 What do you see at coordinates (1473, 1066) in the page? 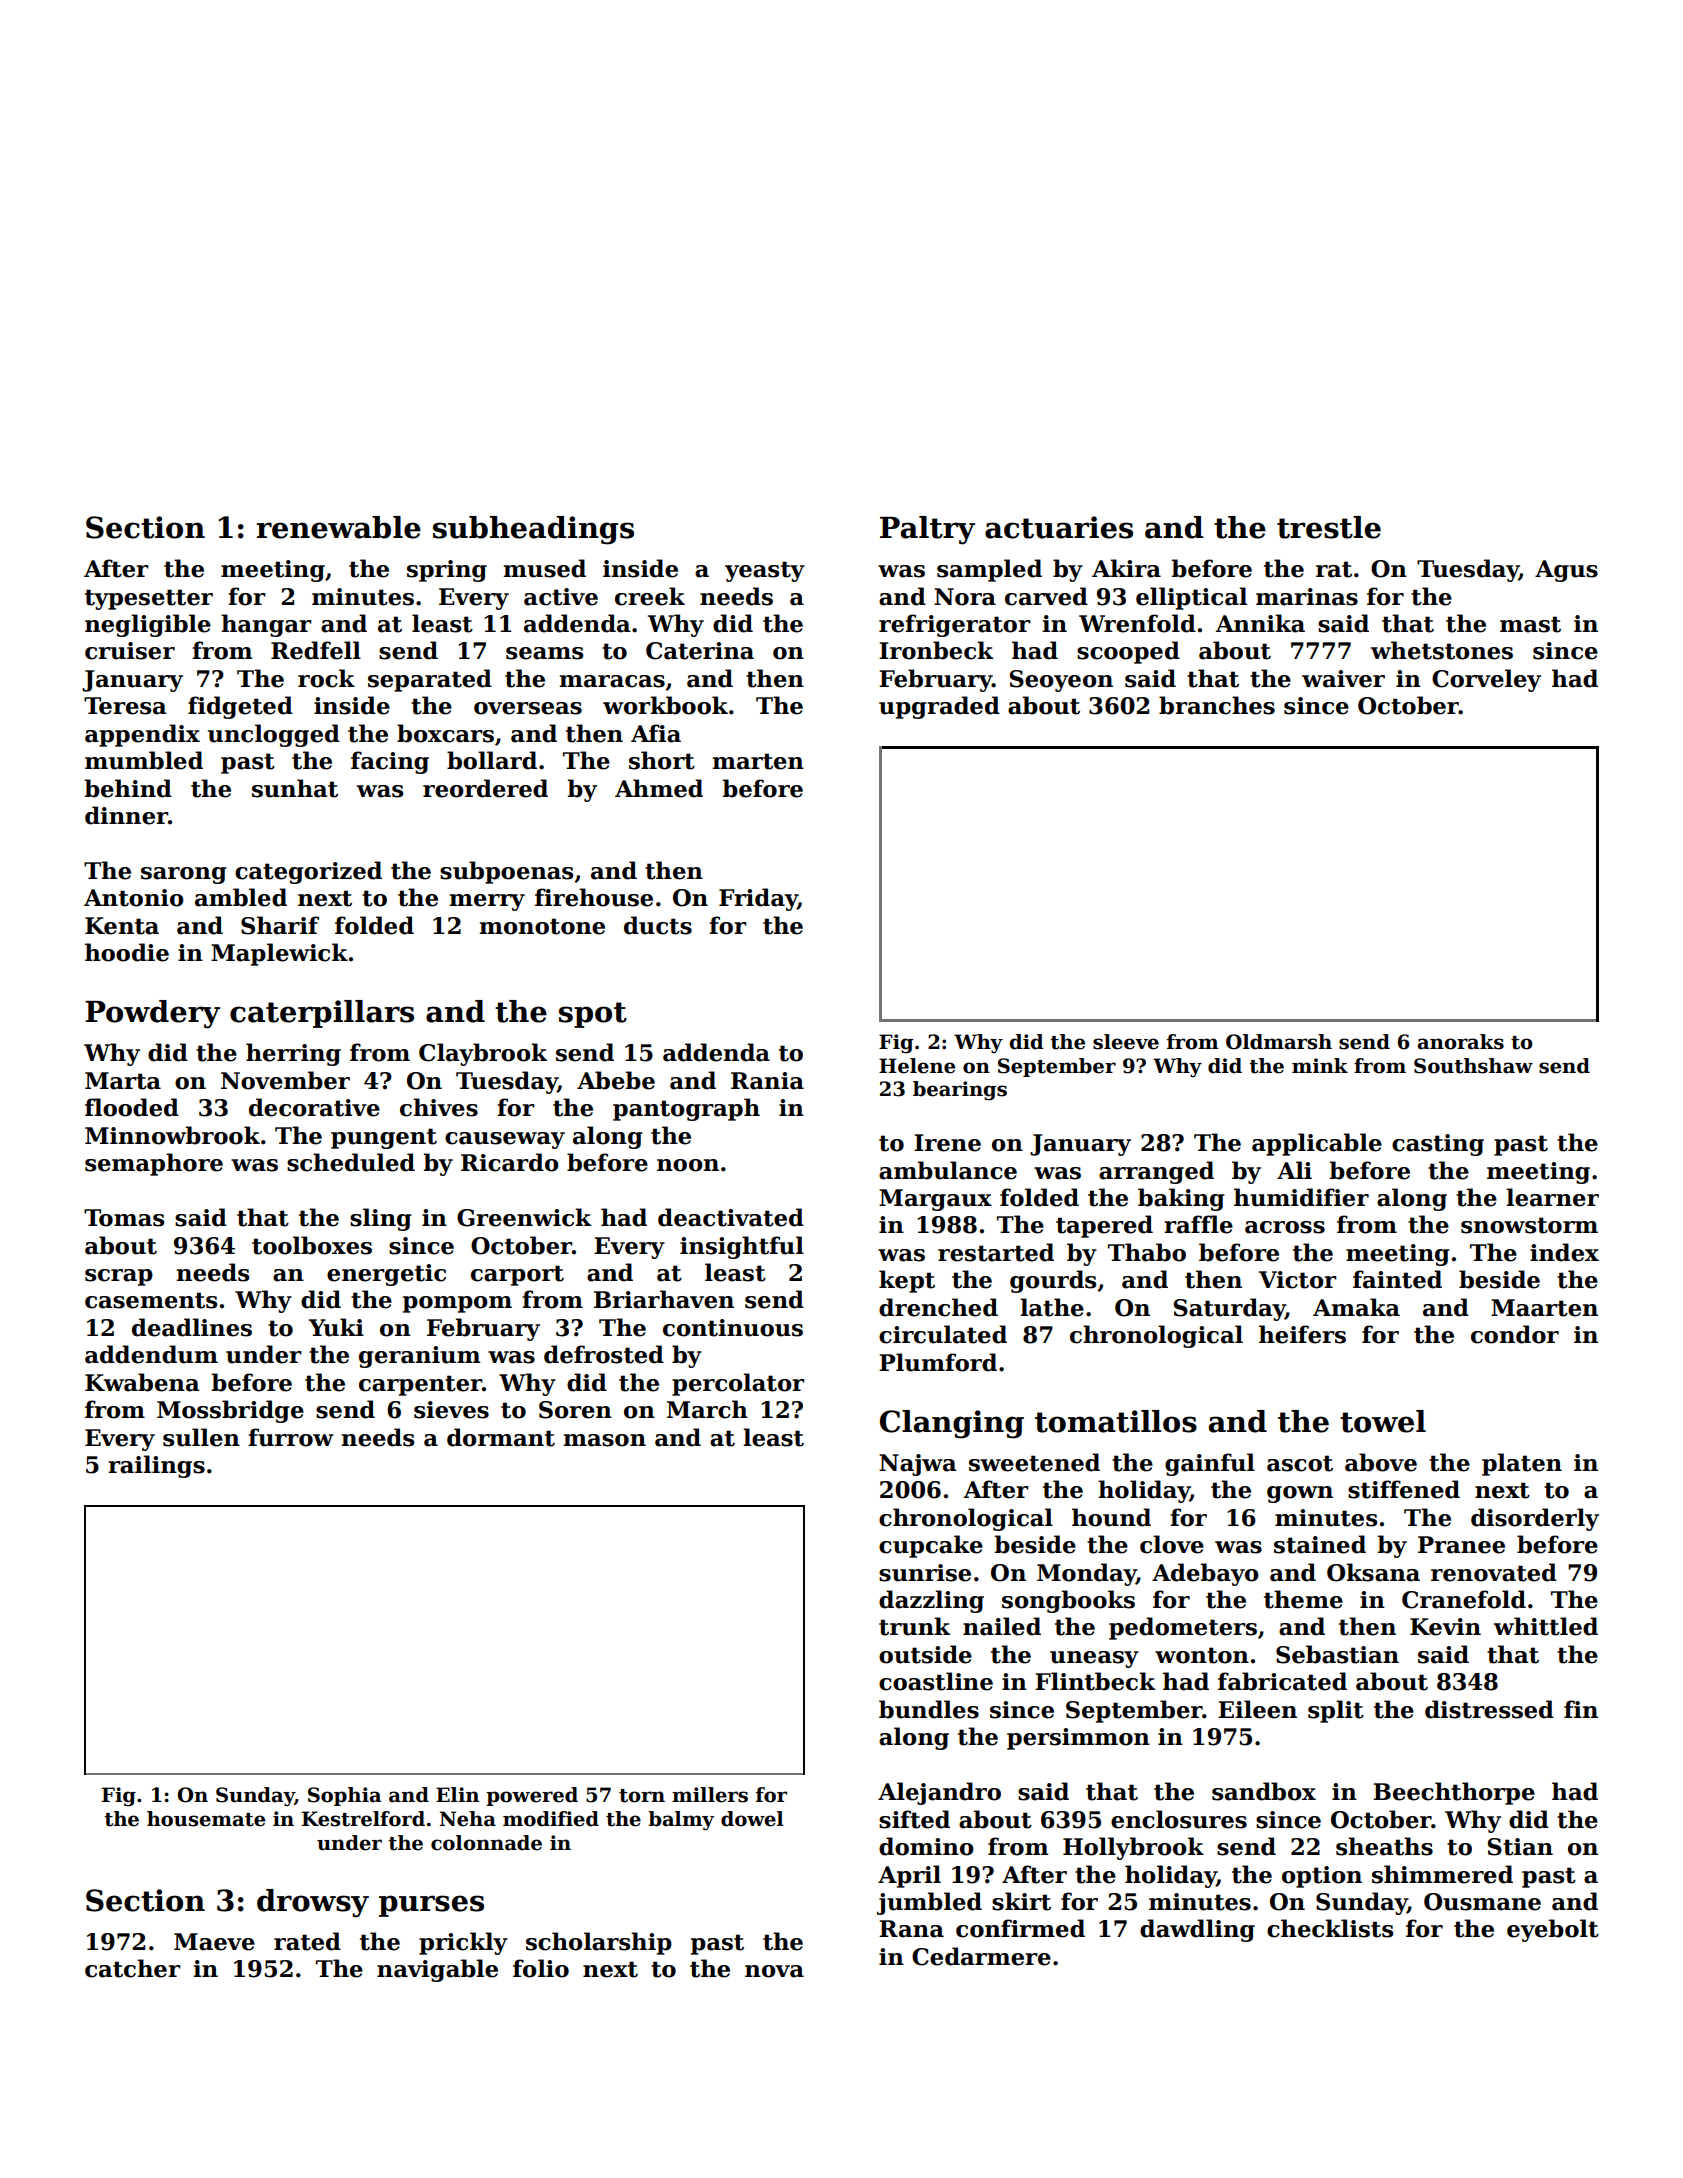
I see `Southshaw` at bounding box center [1473, 1066].
